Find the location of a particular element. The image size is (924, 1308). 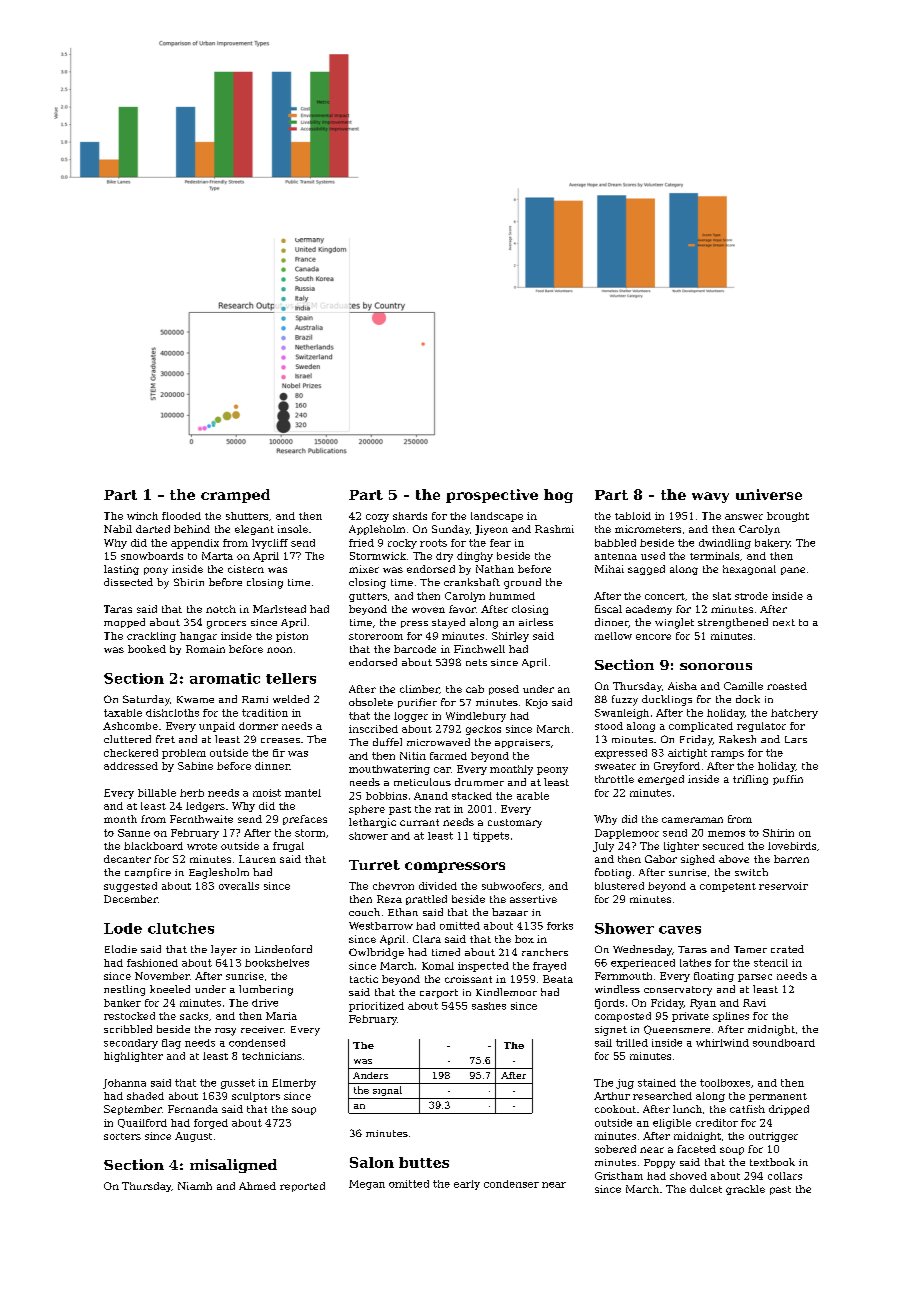

reported is located at coordinates (302, 1187).
